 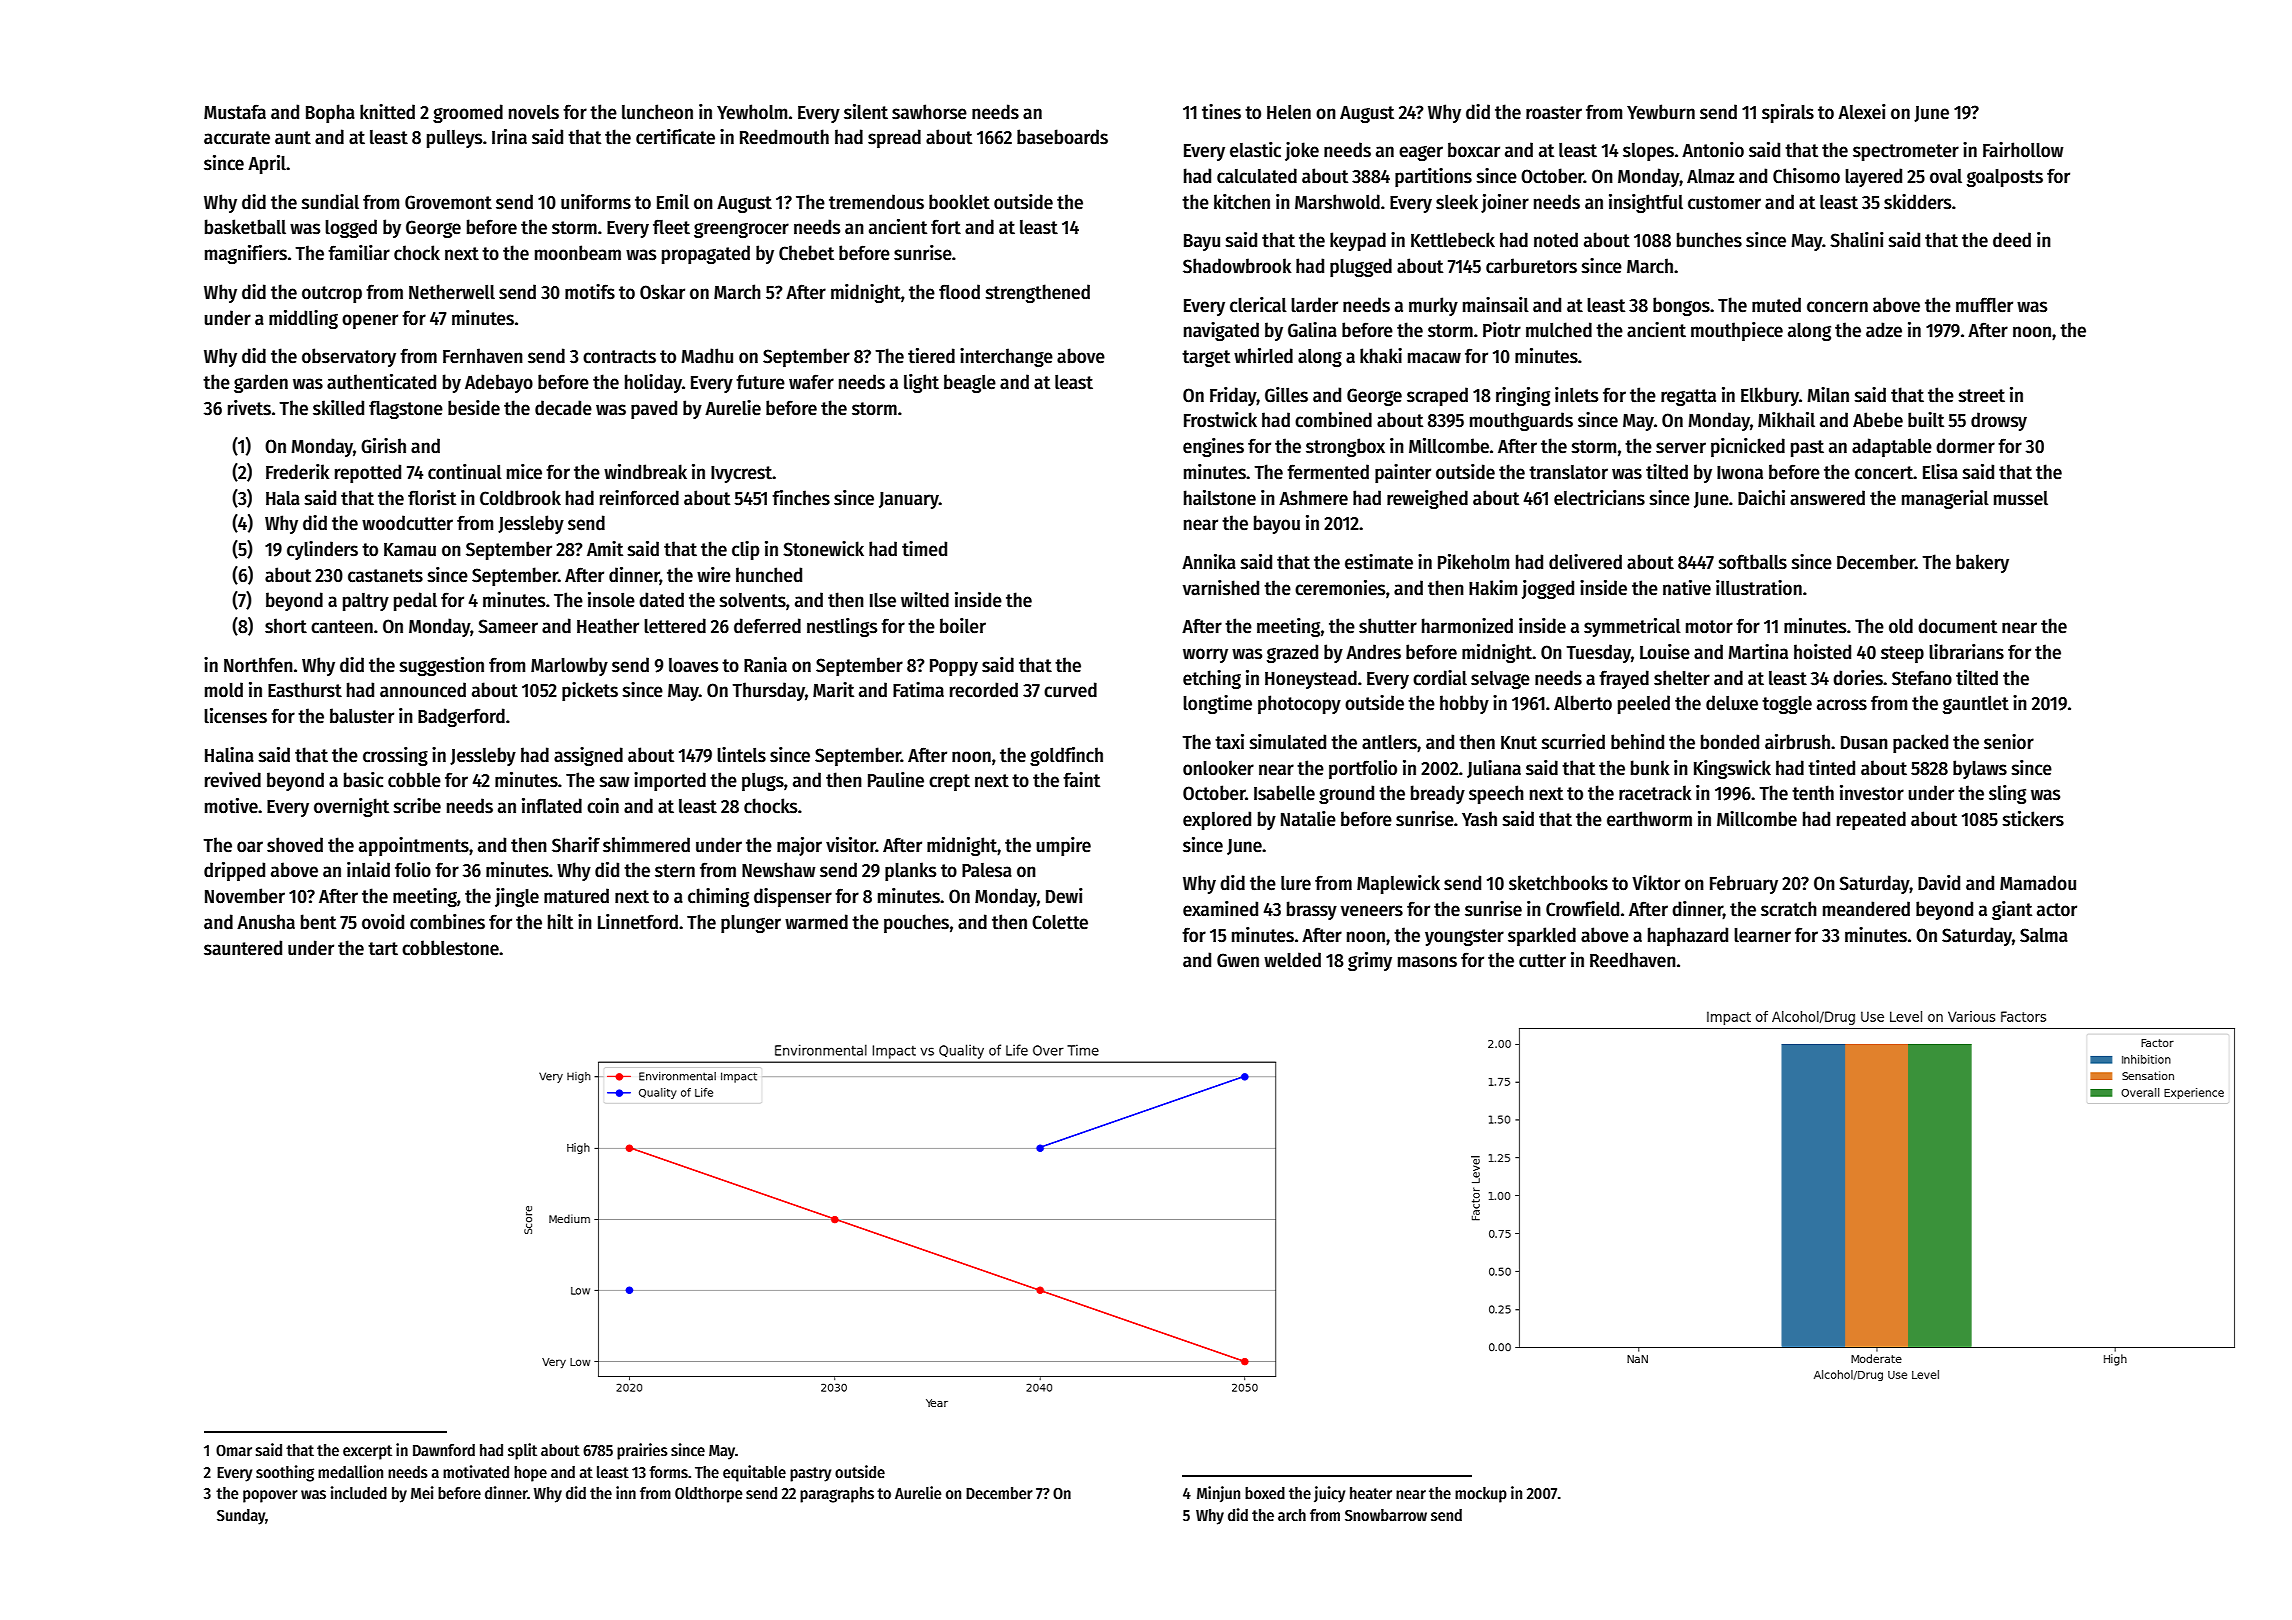 I want to click on Yewburn, so click(x=1661, y=112).
